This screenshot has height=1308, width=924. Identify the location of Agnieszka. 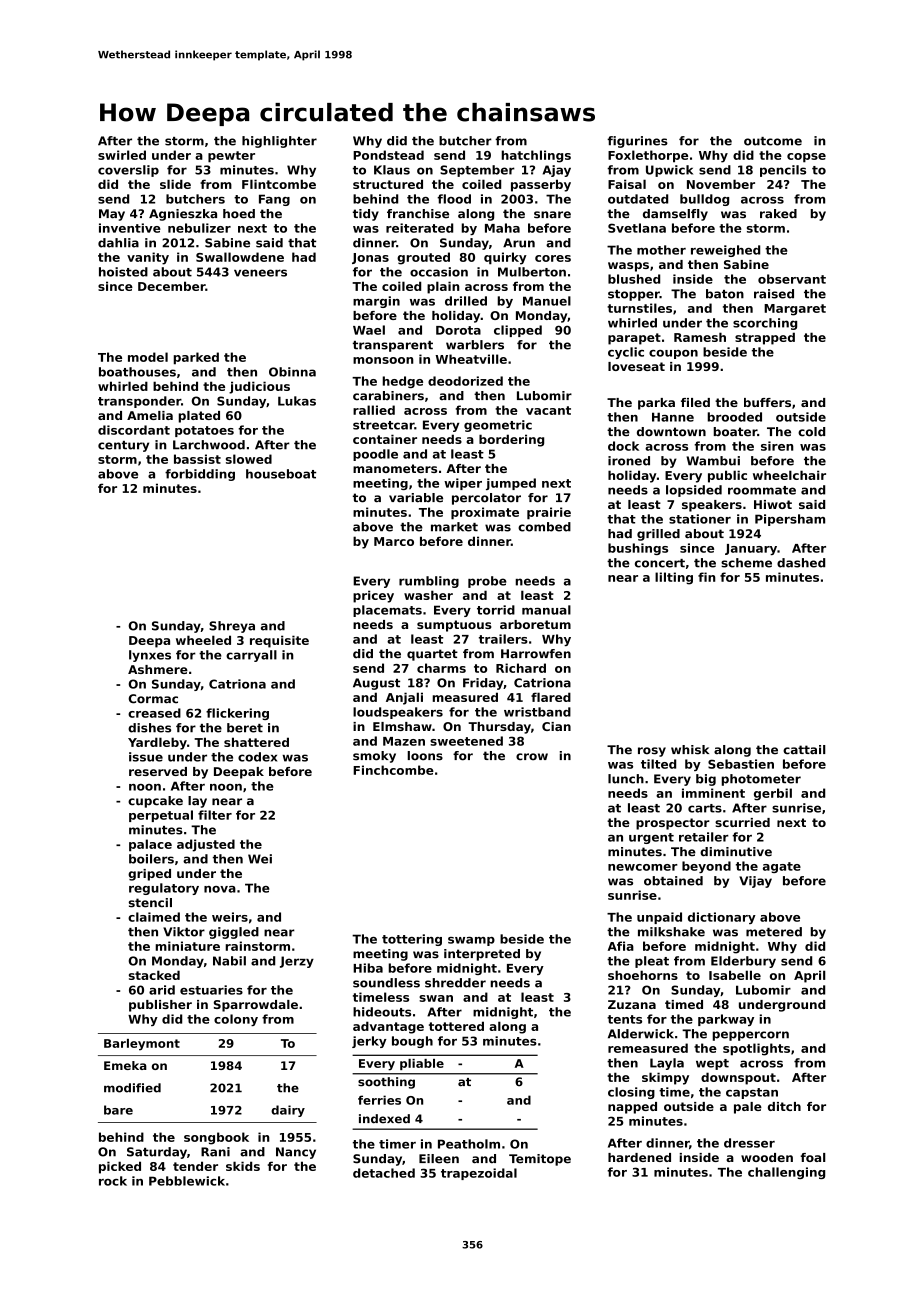
(183, 215).
